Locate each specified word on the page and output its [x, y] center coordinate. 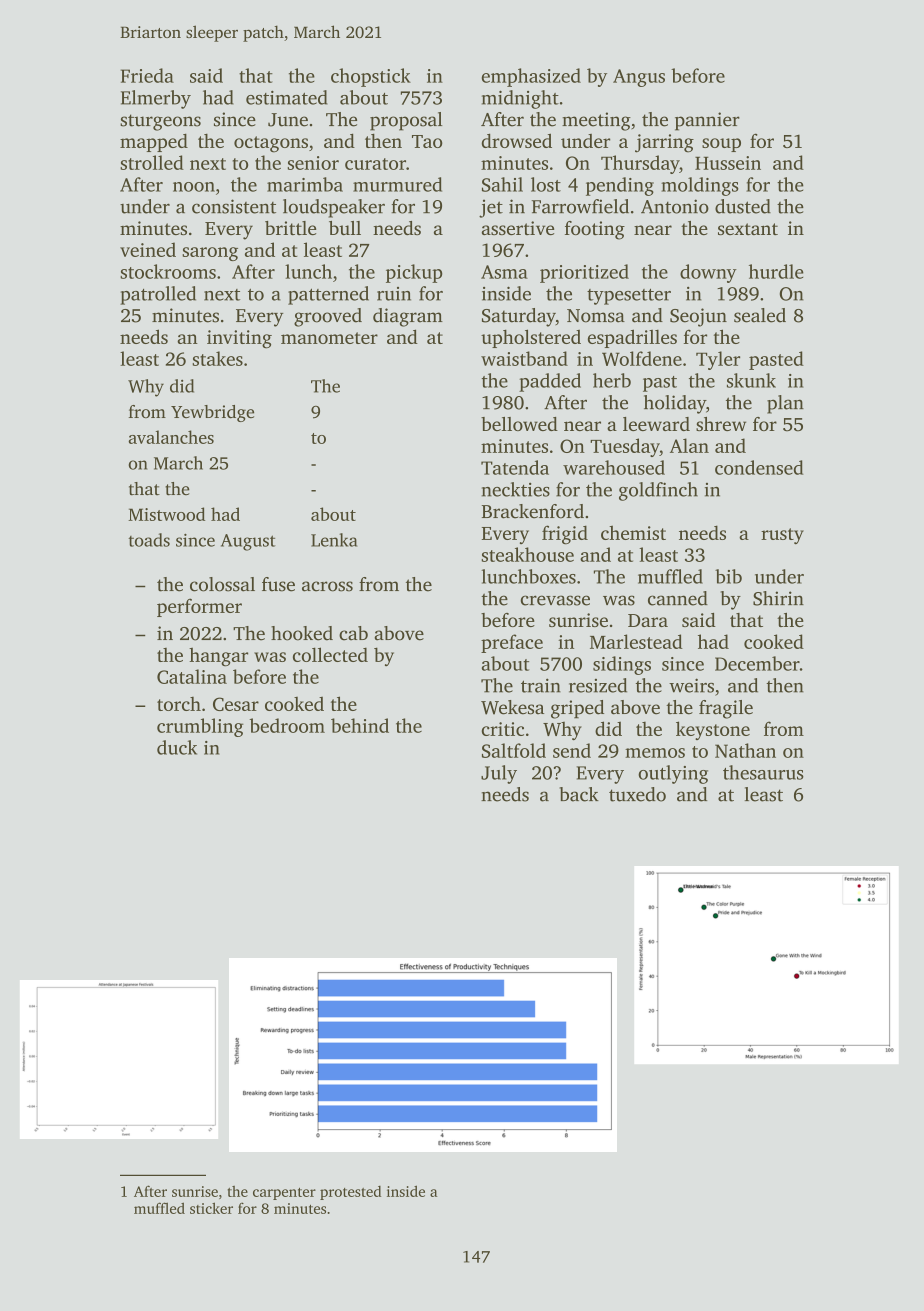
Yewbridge [212, 413]
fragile [726, 709]
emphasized [531, 77]
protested [350, 1193]
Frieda [147, 75]
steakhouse [527, 554]
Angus [639, 78]
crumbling [200, 727]
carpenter [284, 1194]
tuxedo [637, 794]
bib [728, 576]
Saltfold [514, 750]
